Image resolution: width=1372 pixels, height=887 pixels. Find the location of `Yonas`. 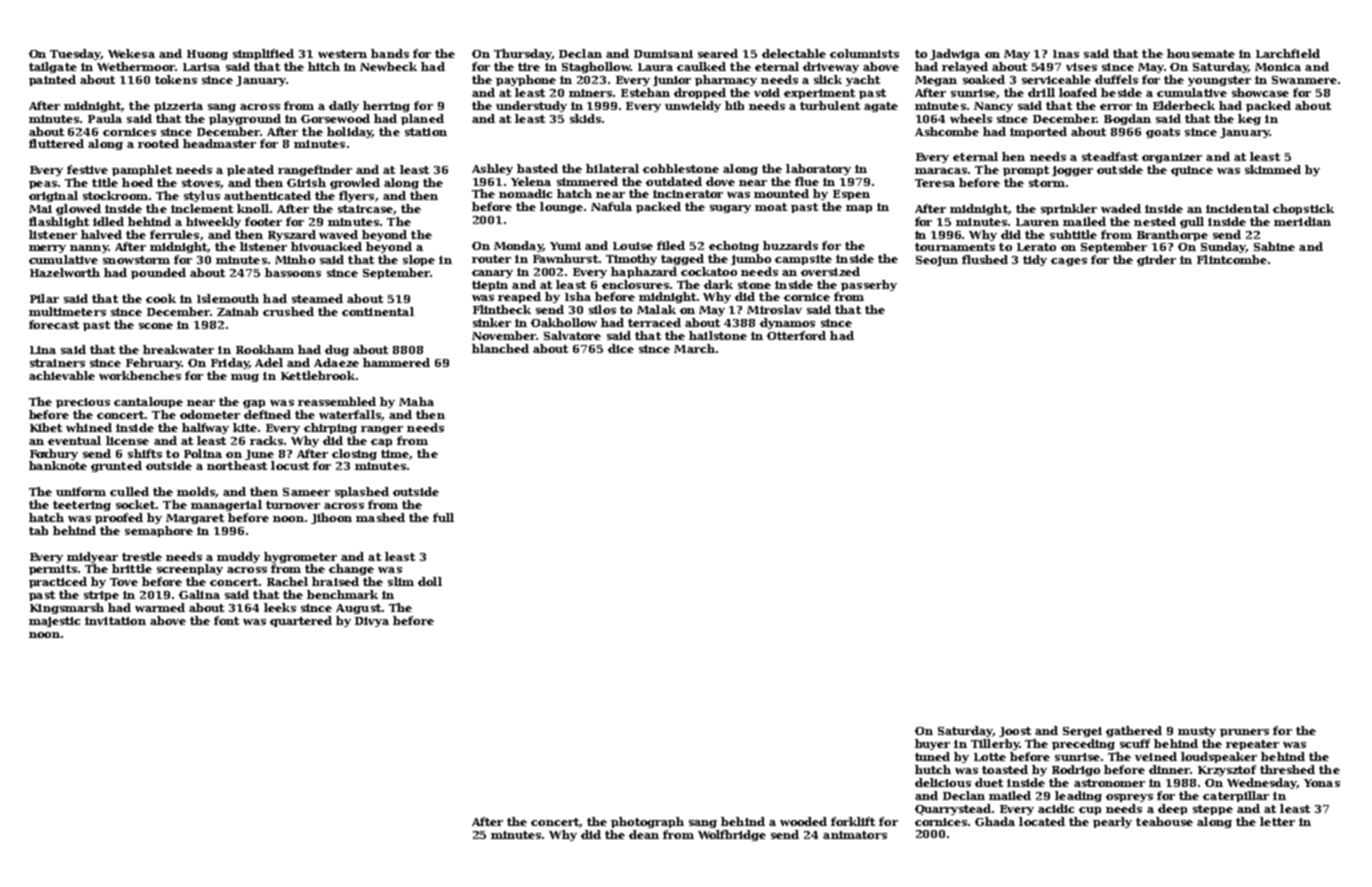

Yonas is located at coordinates (1322, 783).
